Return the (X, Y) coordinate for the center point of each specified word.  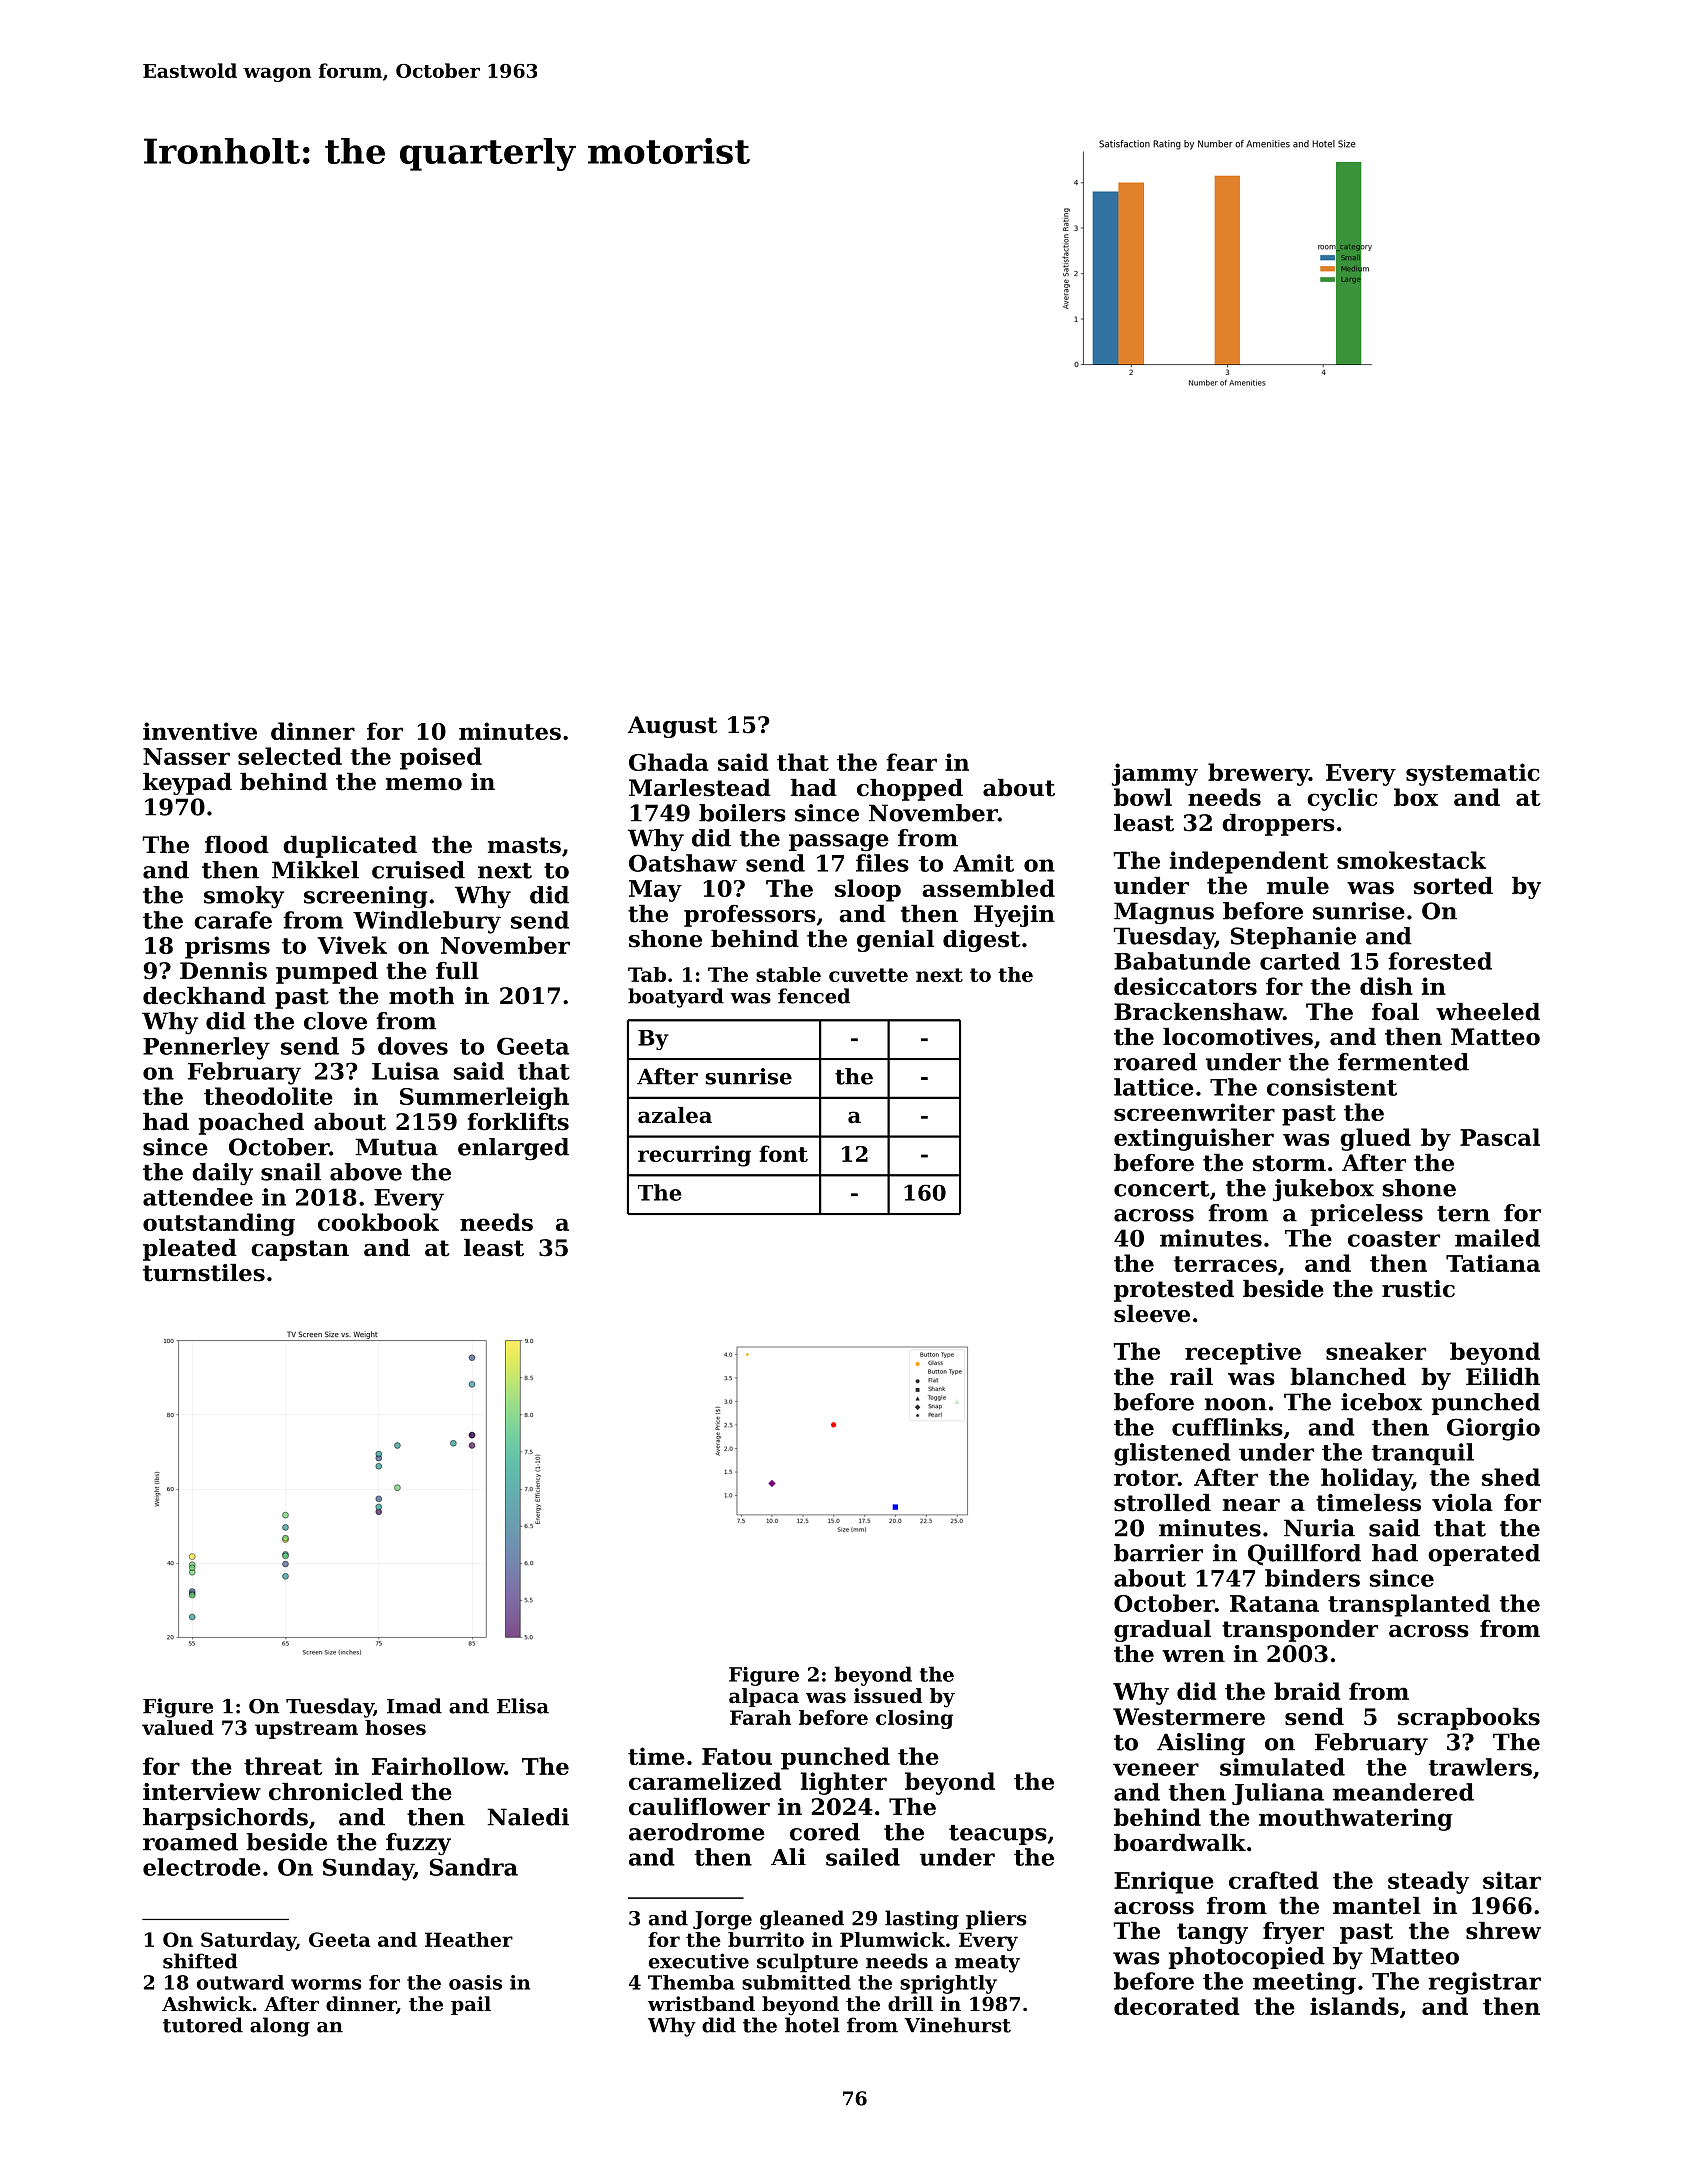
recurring (694, 1156)
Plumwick (892, 1939)
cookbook (378, 1222)
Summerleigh (484, 1098)
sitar (1512, 1880)
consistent (1332, 1087)
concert (1161, 1189)
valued (178, 1727)
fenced (814, 996)
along (280, 2027)
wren (1193, 1656)
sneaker (1376, 1351)
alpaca (764, 1697)
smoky (244, 897)
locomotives (1238, 1037)
